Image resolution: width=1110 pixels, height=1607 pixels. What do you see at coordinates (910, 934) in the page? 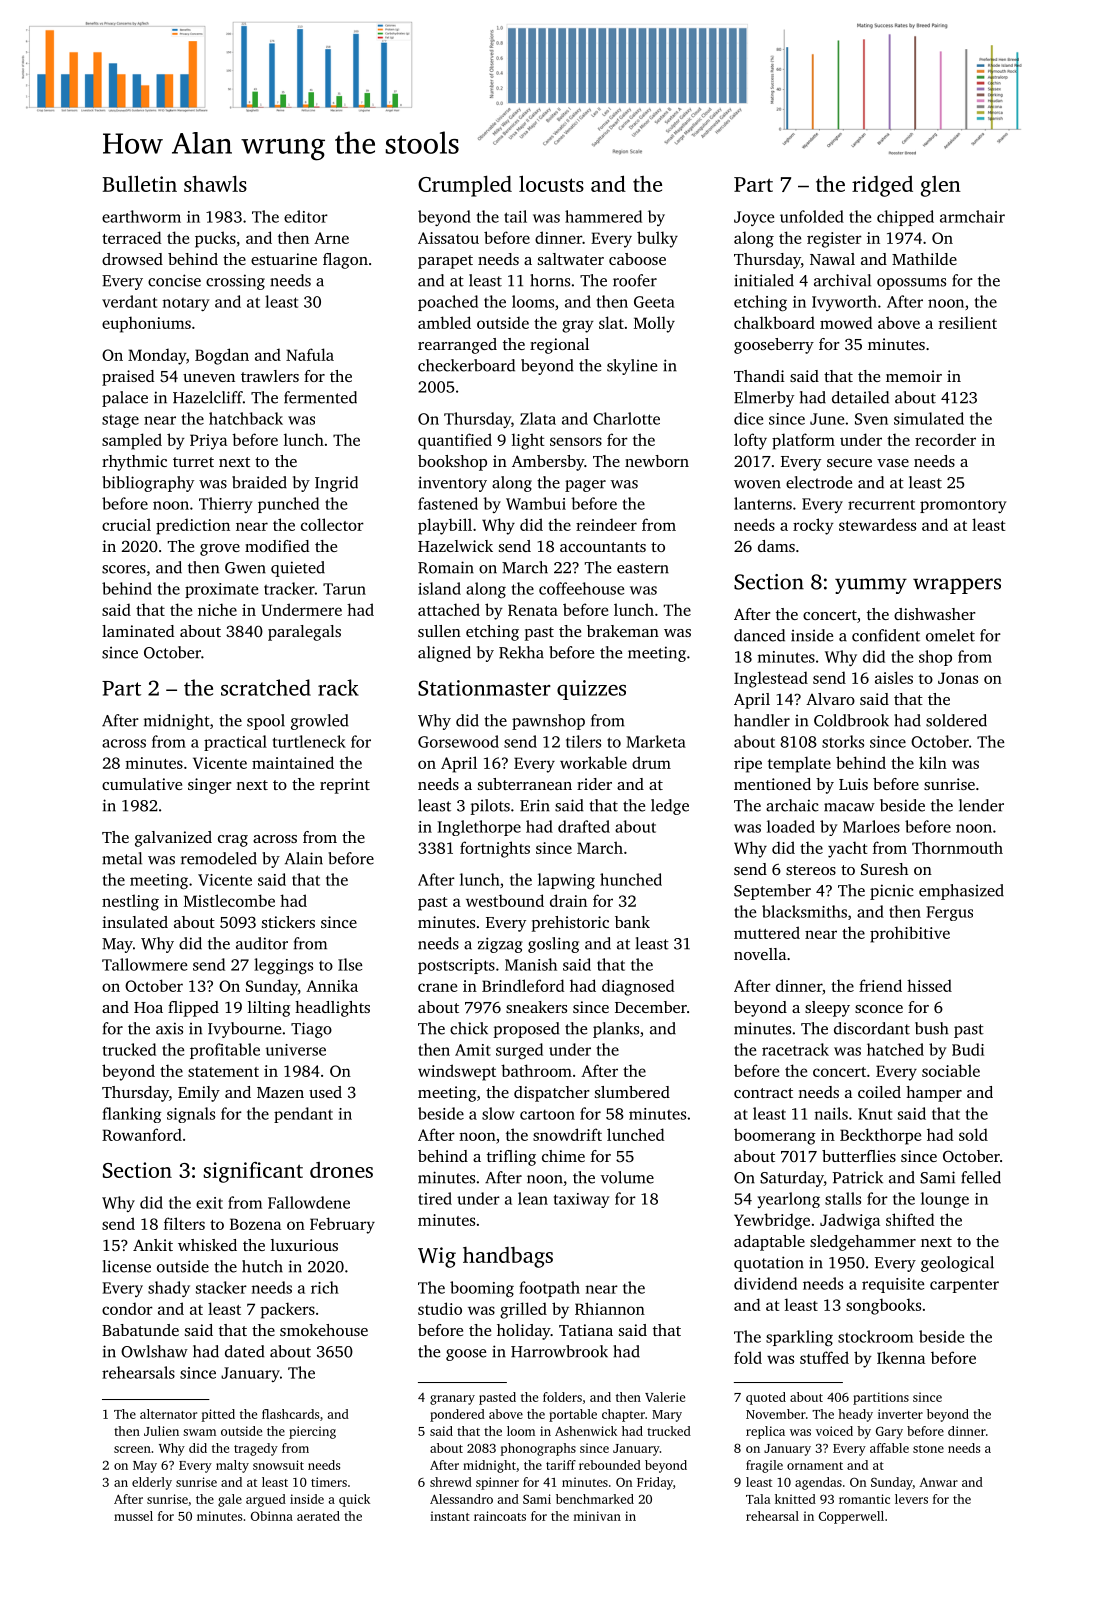
I see `prohibitive` at bounding box center [910, 934].
